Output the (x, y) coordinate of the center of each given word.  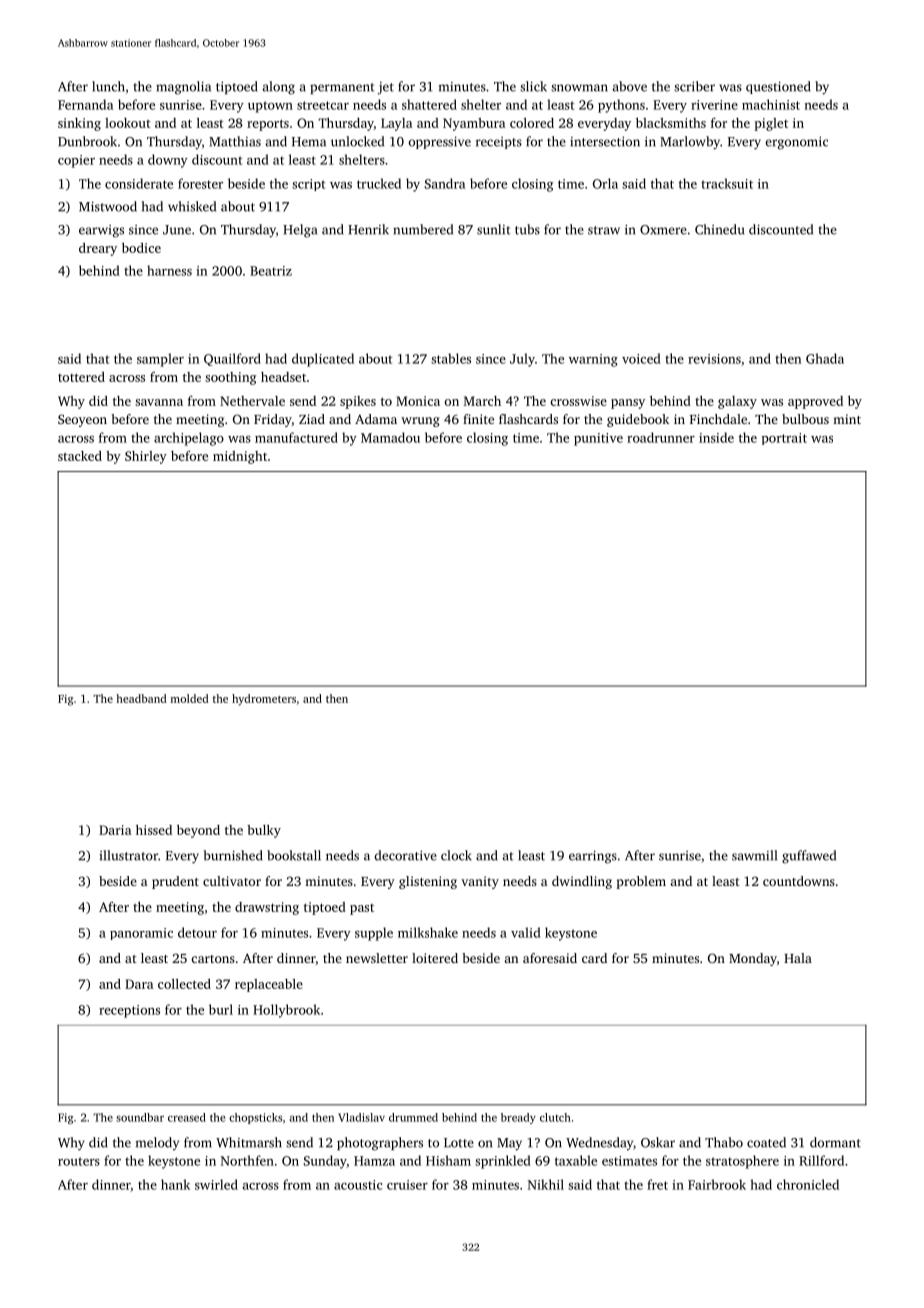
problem (641, 882)
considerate (139, 183)
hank (175, 1184)
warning (593, 360)
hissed (154, 830)
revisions (714, 359)
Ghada (825, 358)
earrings (593, 857)
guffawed (809, 857)
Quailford (232, 359)
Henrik (368, 229)
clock (456, 855)
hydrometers (264, 700)
